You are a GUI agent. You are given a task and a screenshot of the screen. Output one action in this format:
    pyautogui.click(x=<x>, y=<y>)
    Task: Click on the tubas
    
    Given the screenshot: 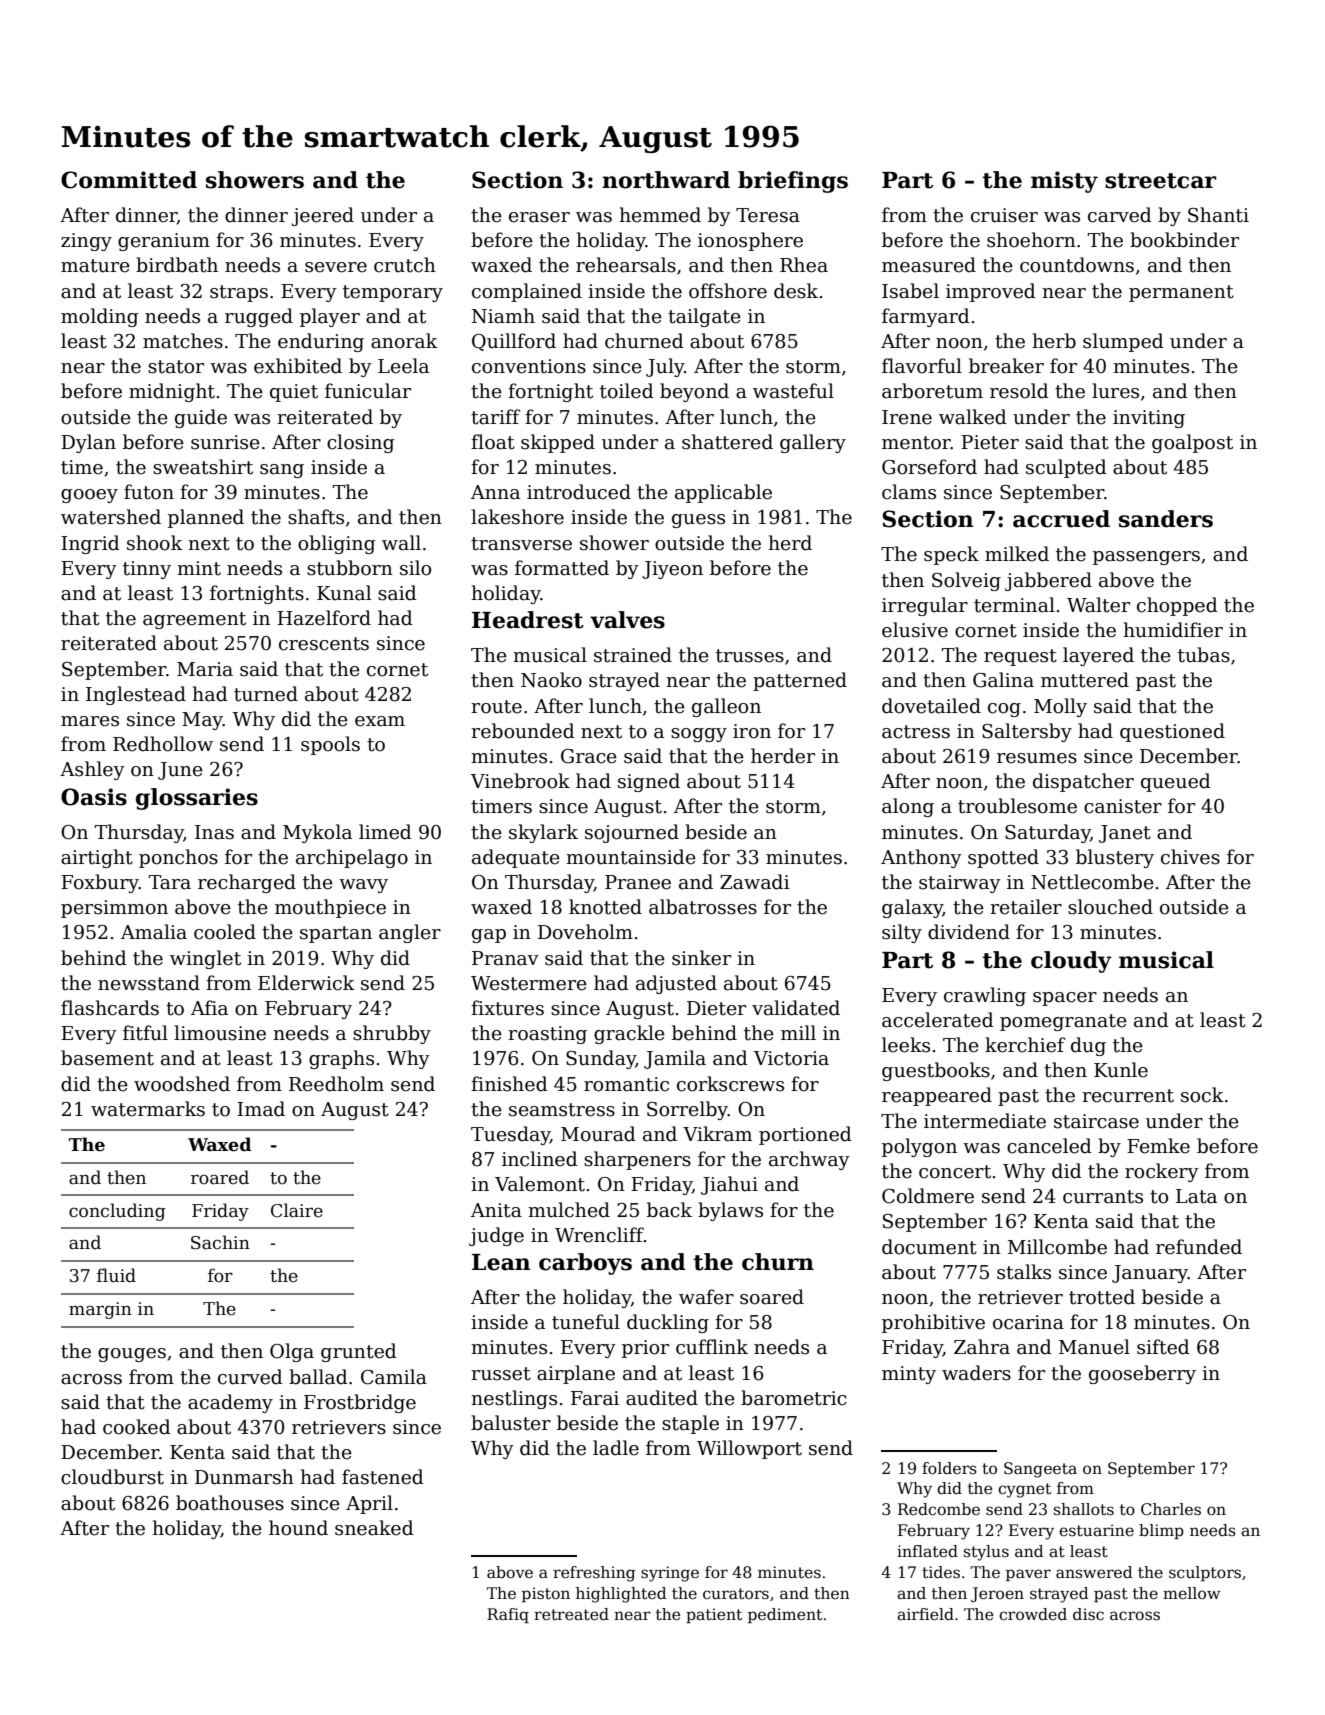 What is the action you would take?
    pyautogui.click(x=1204, y=655)
